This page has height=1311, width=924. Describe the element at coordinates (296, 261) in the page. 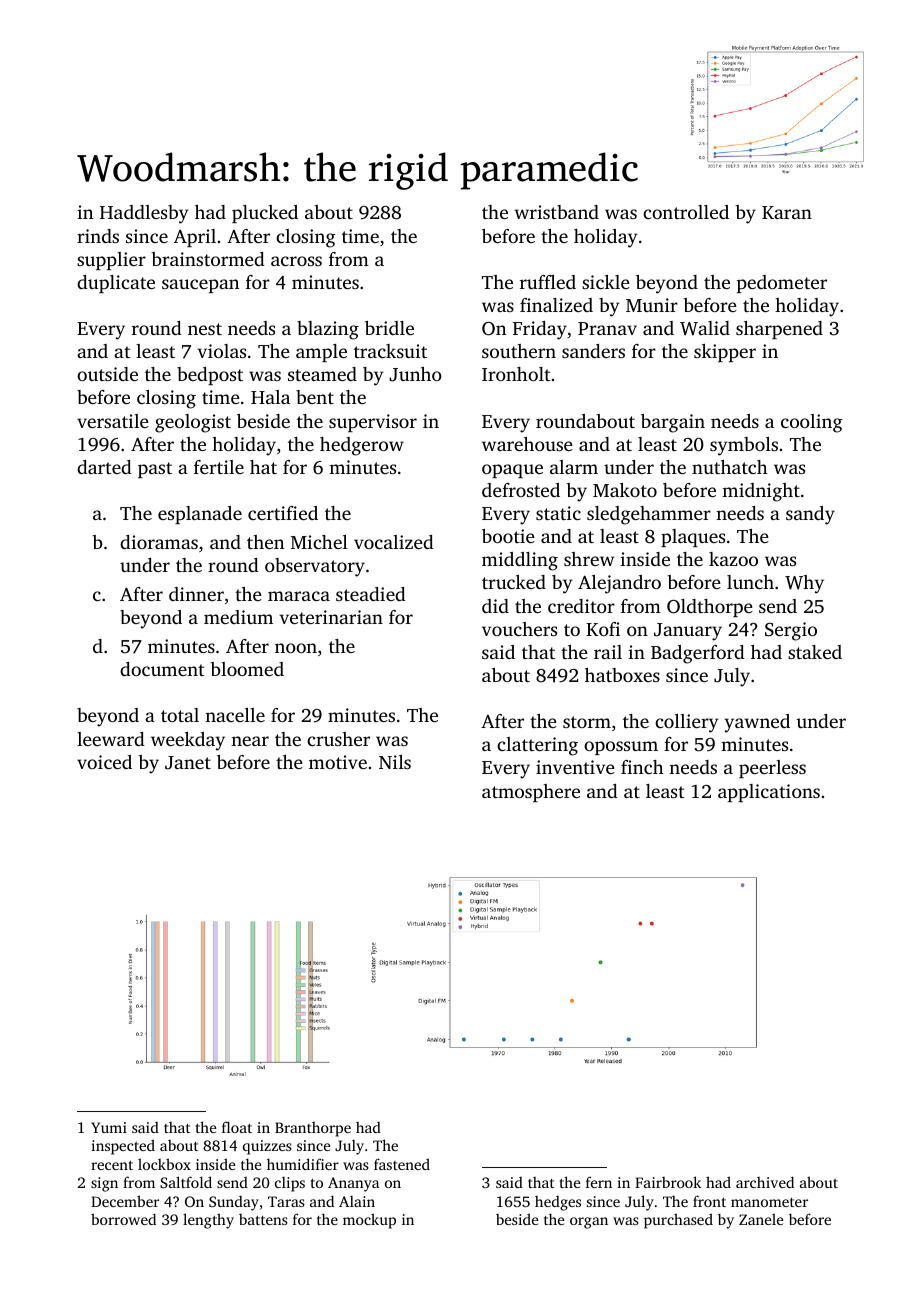

I see `across` at that location.
